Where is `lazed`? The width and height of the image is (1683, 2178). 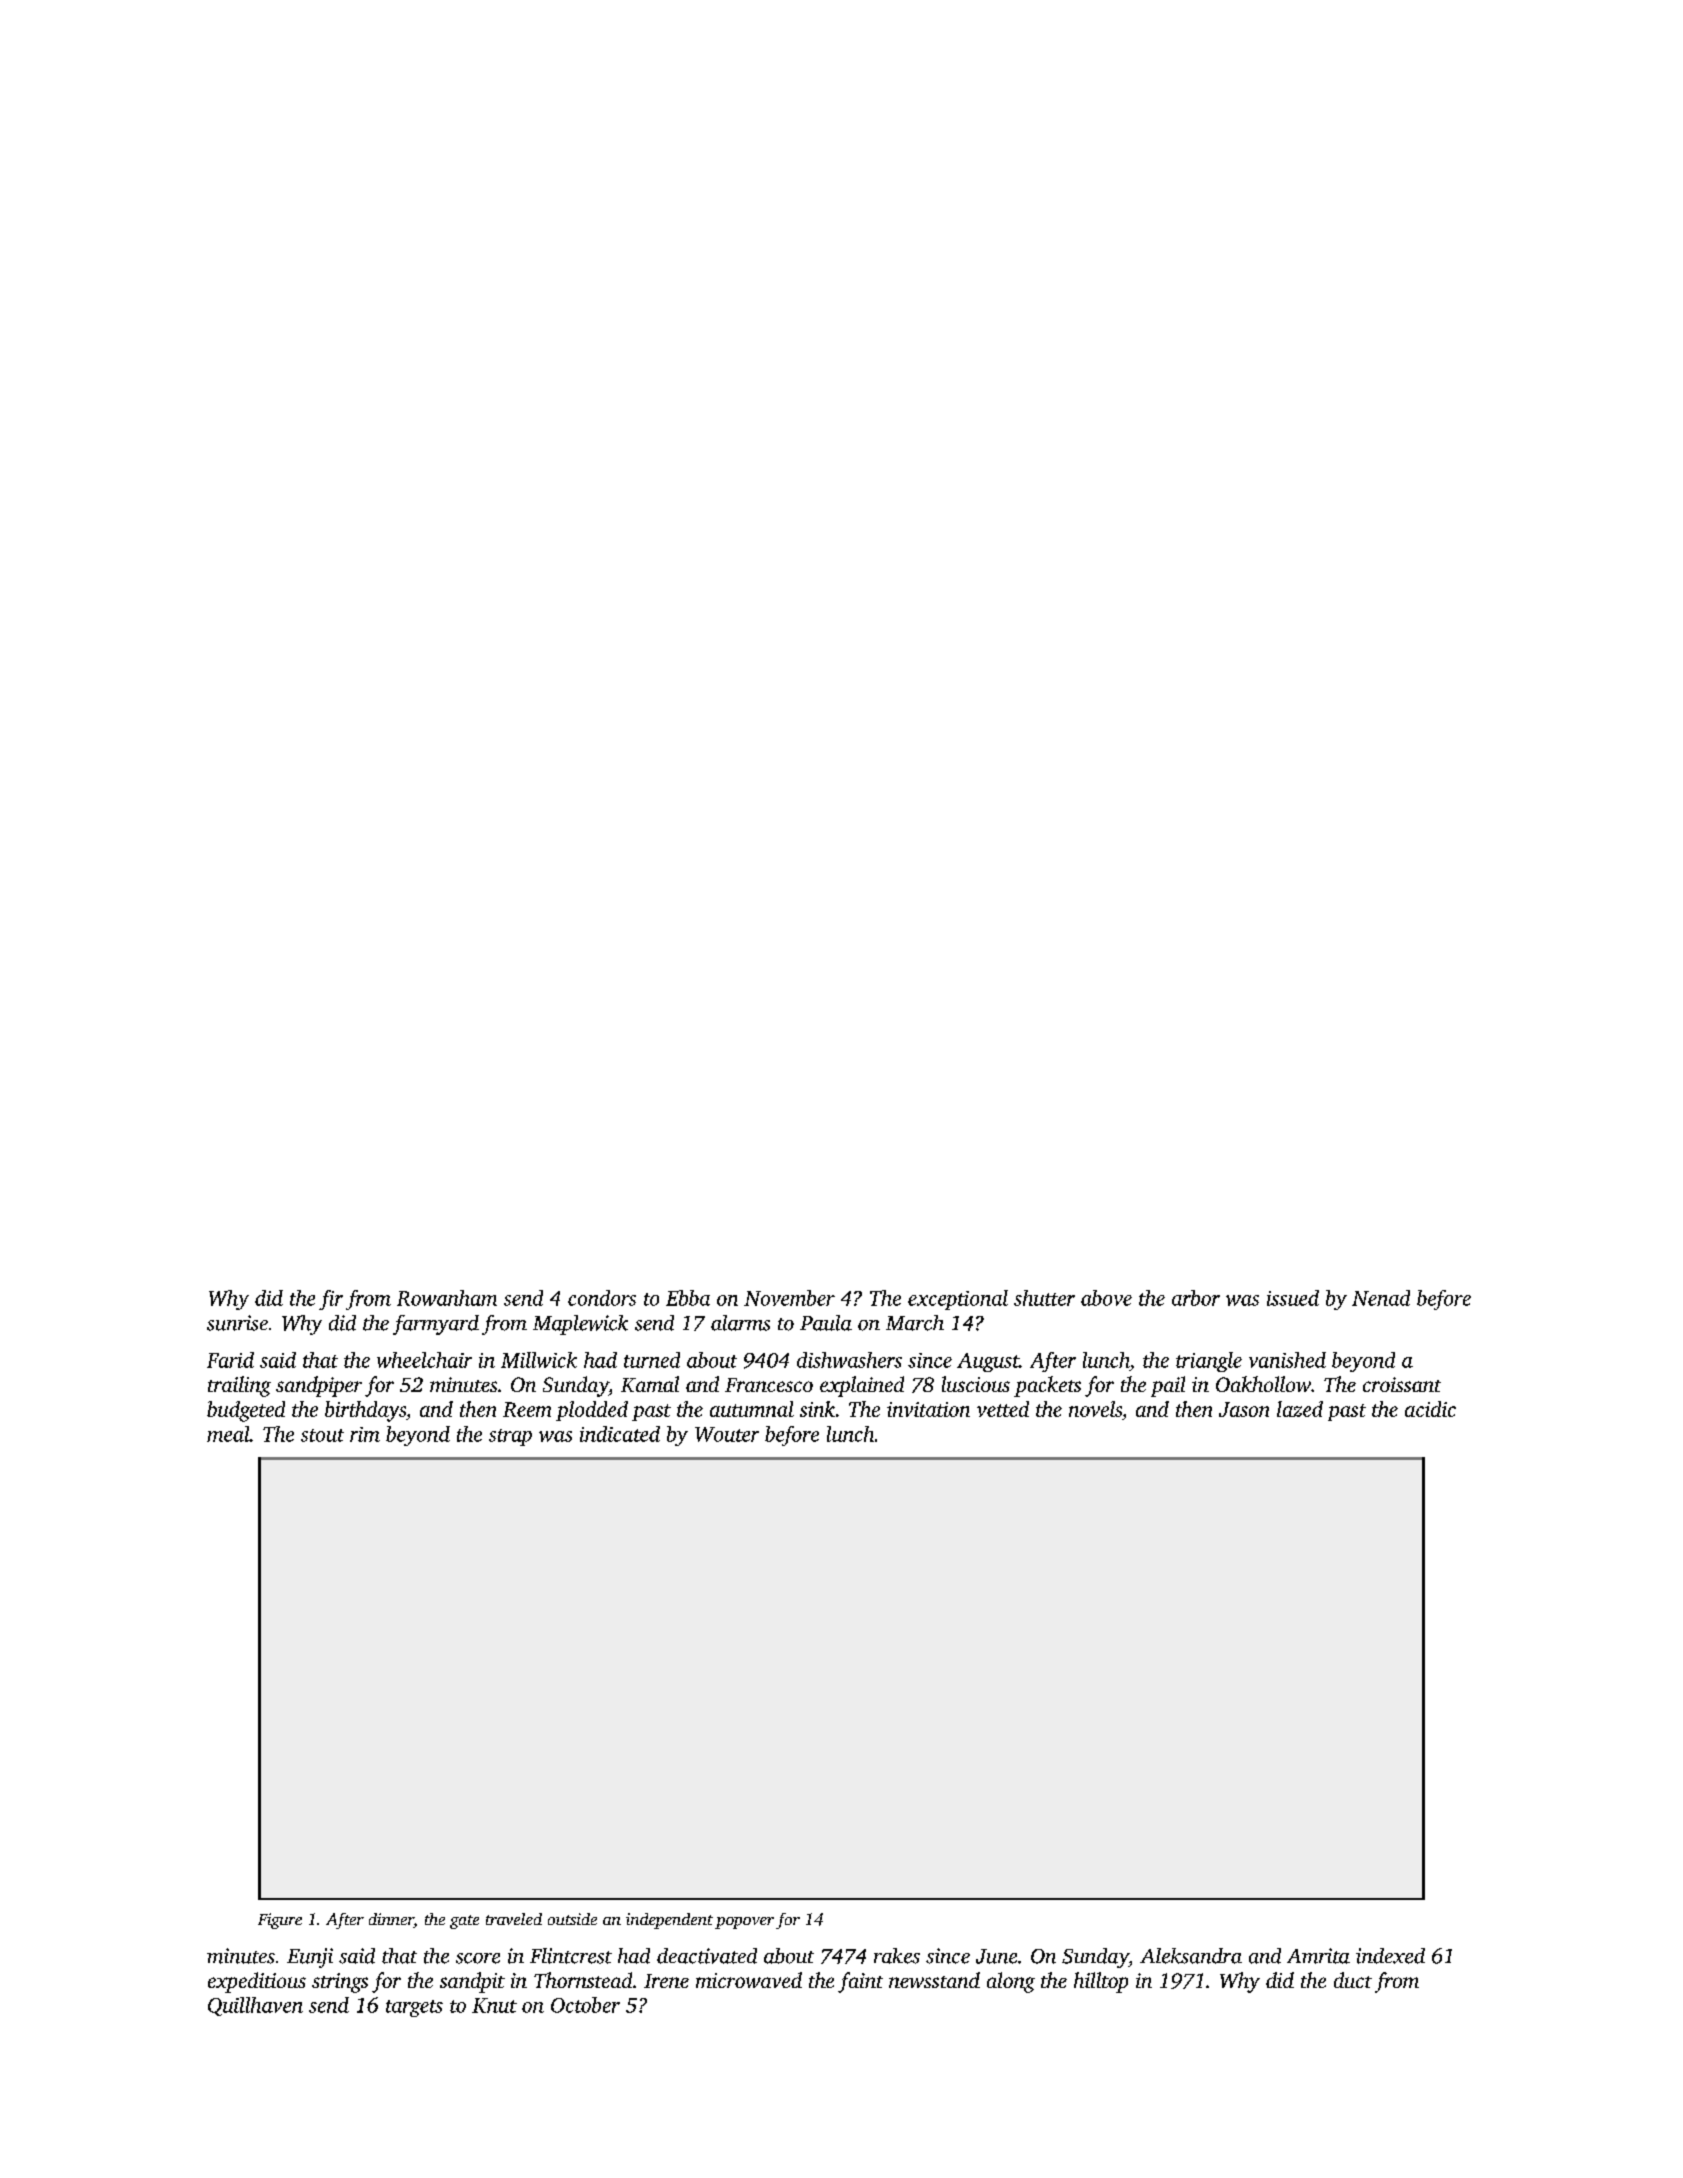
lazed is located at coordinates (1300, 1409).
